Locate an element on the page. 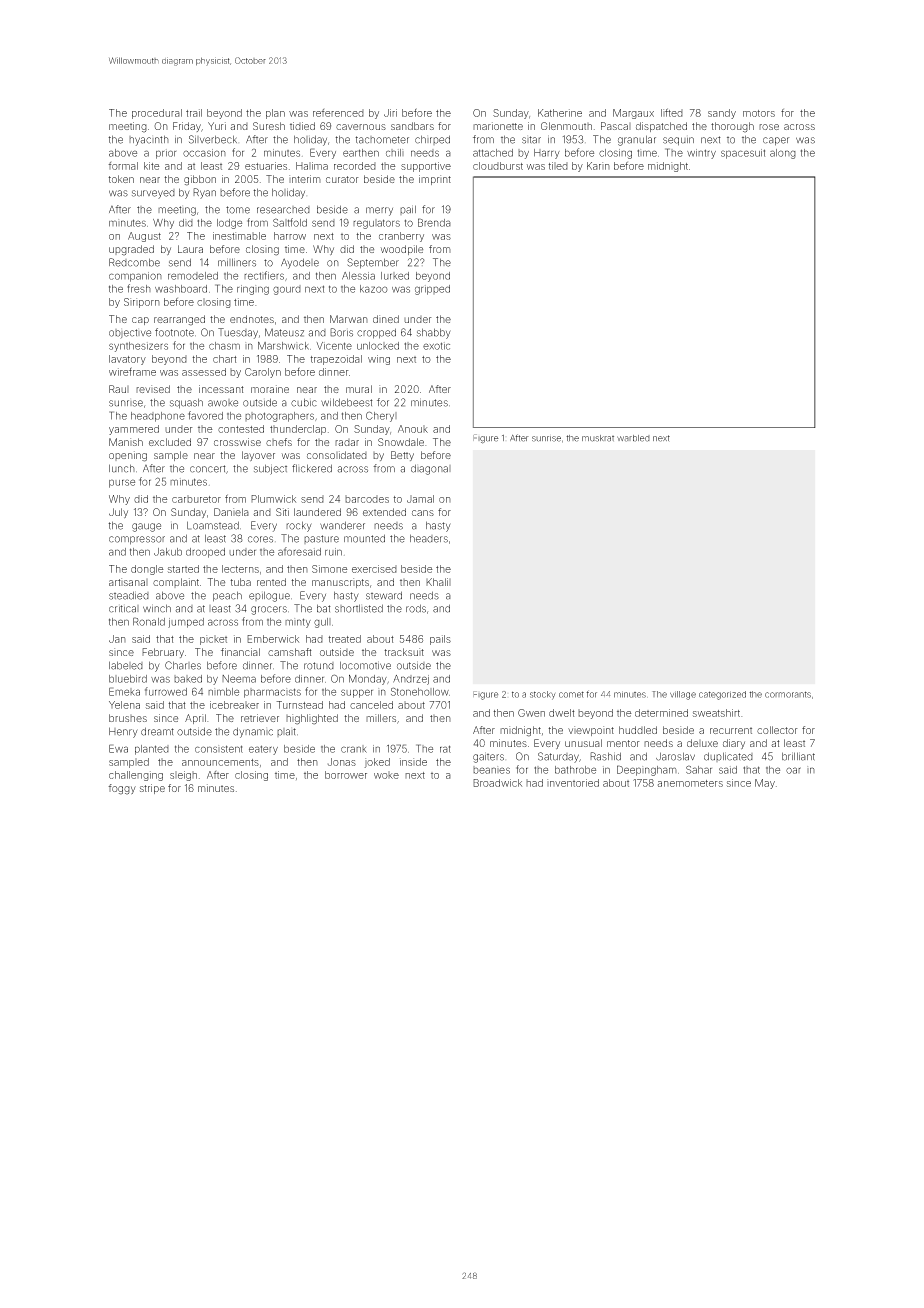 The width and height of the page is (924, 1308). sitar is located at coordinates (531, 140).
